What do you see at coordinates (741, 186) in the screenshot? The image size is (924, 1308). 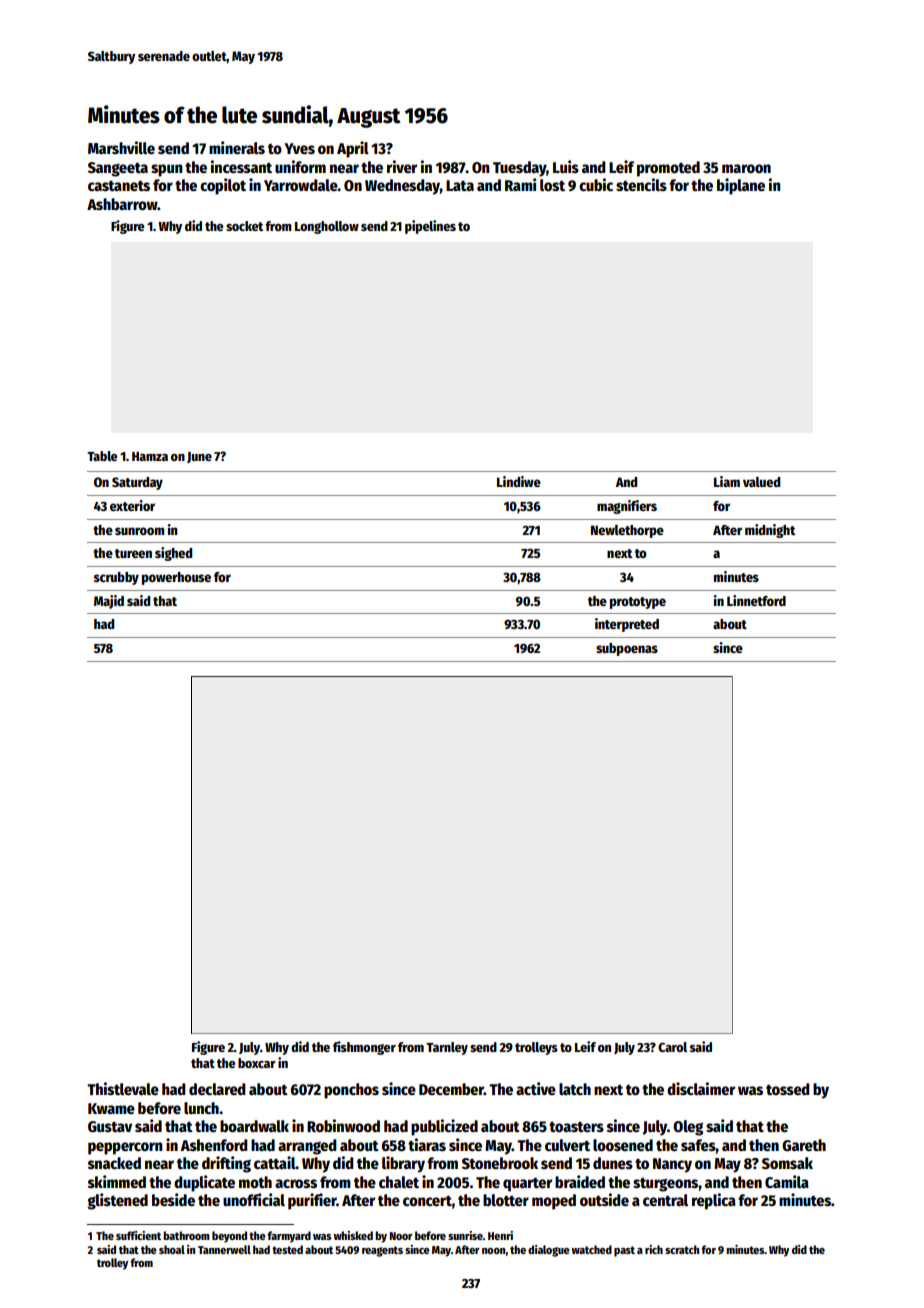 I see `biplane` at bounding box center [741, 186].
